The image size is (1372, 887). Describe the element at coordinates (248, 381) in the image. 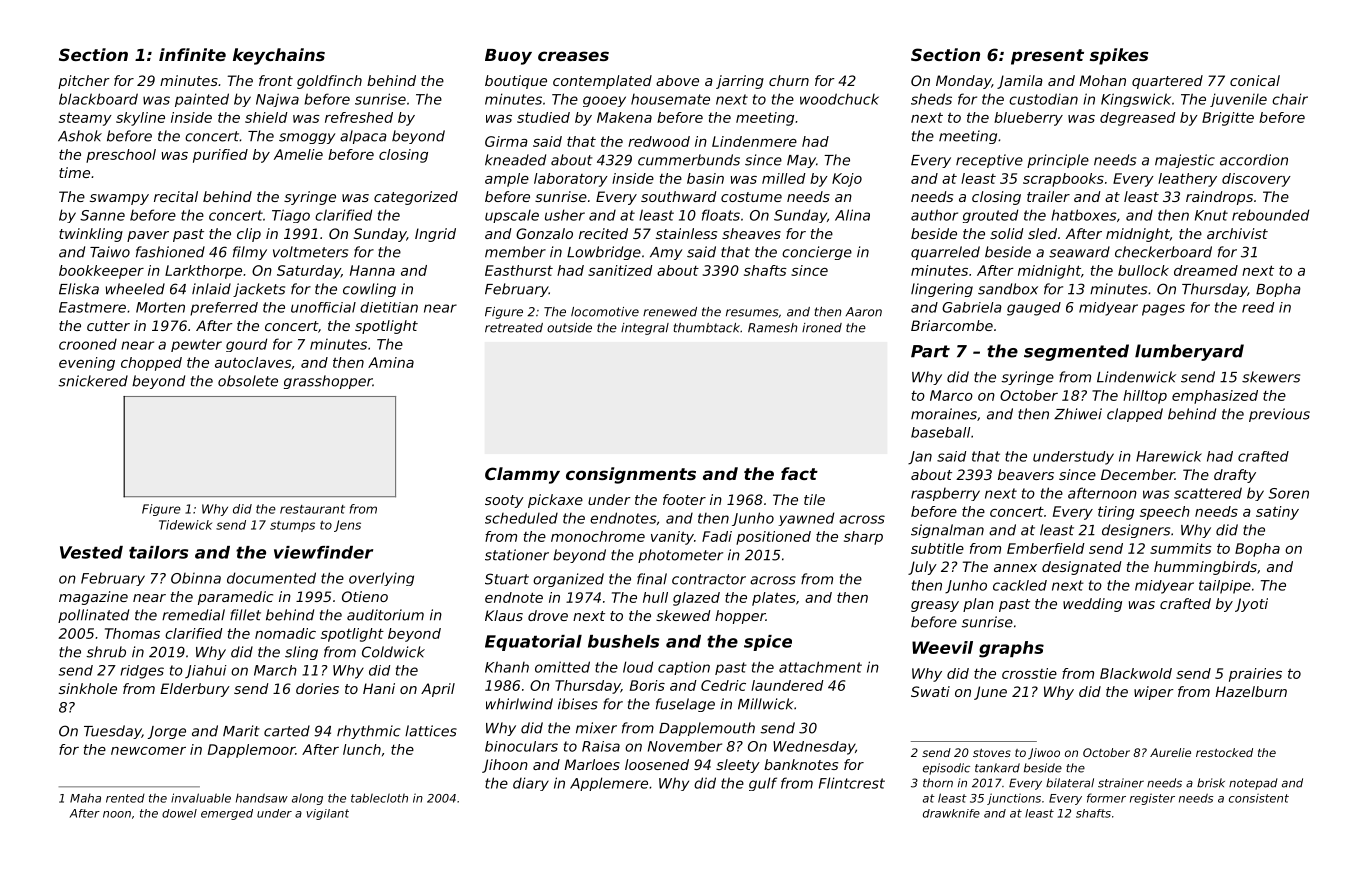

I see `obsolete` at that location.
